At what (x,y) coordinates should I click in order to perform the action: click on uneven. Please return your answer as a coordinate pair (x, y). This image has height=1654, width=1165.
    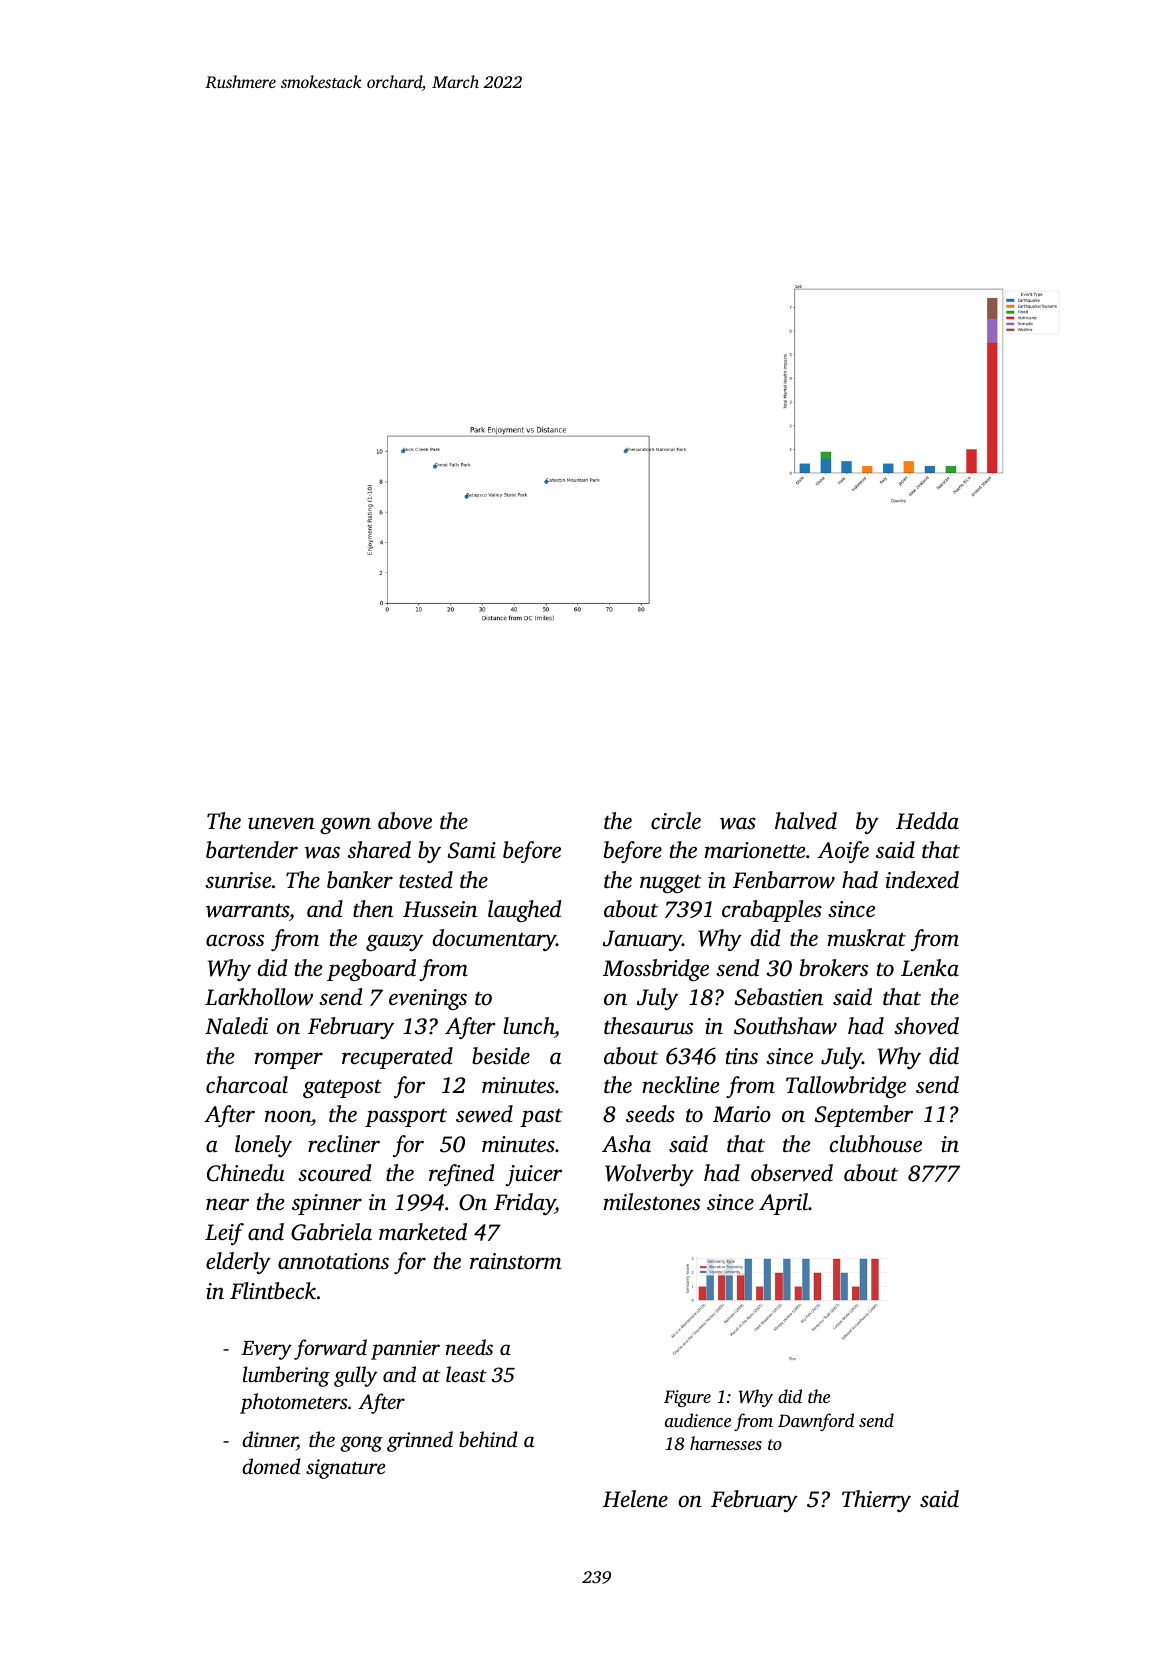
    Looking at the image, I should click on (281, 823).
